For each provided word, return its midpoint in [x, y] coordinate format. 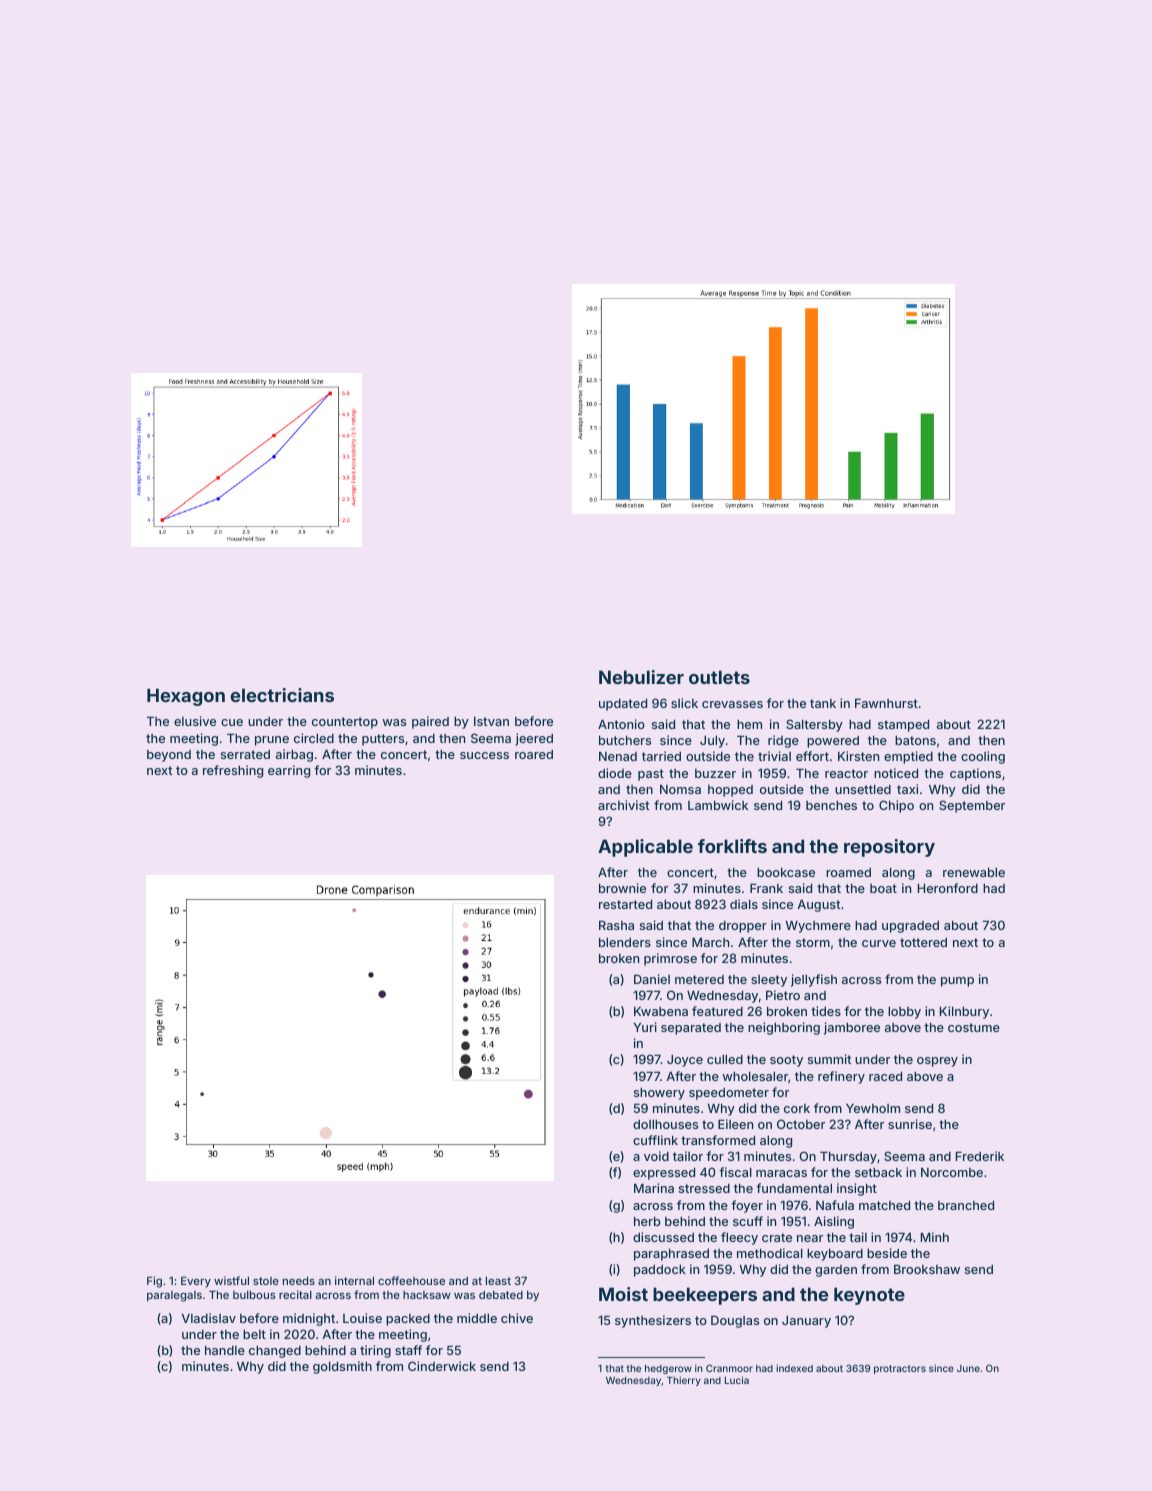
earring [289, 771]
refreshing [233, 771]
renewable [974, 872]
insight [857, 1189]
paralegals [174, 1296]
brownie [622, 888]
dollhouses [665, 1124]
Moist [623, 1294]
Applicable [645, 848]
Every [196, 1282]
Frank [766, 888]
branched [966, 1205]
